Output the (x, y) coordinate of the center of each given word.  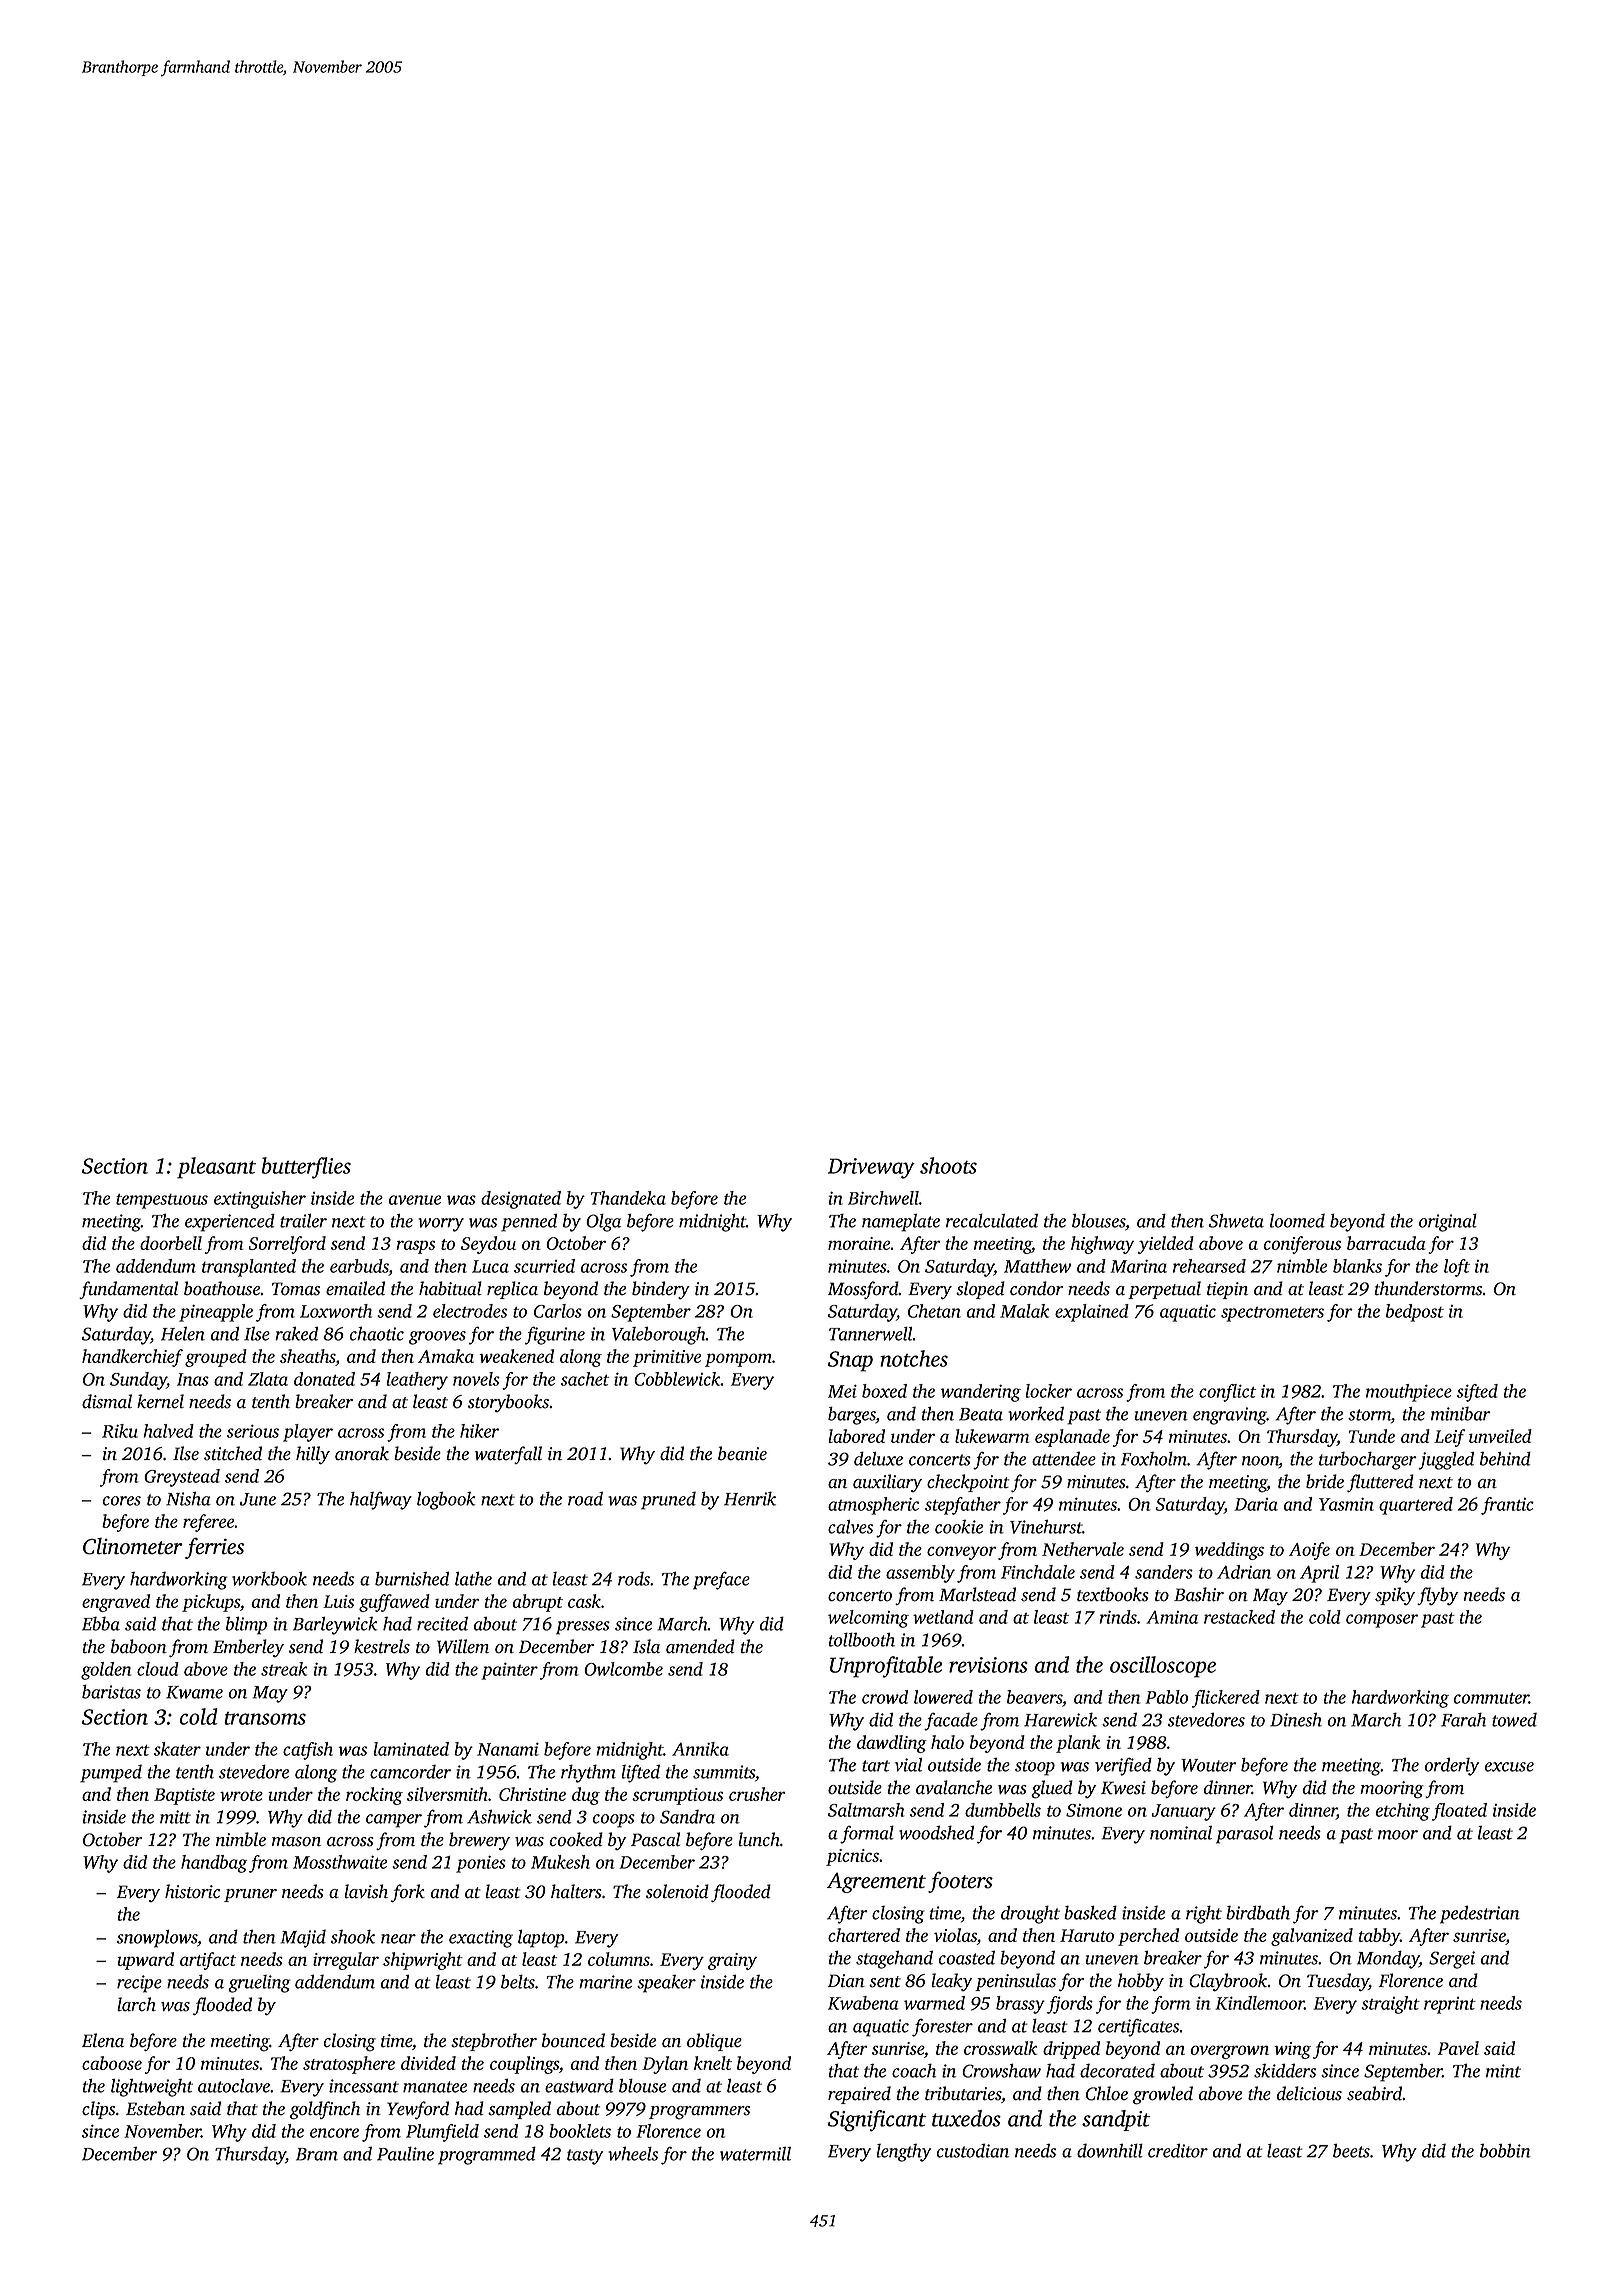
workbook (269, 1578)
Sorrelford (287, 1245)
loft (1457, 1268)
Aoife (1309, 1551)
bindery (661, 1290)
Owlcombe (623, 1669)
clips (98, 2110)
